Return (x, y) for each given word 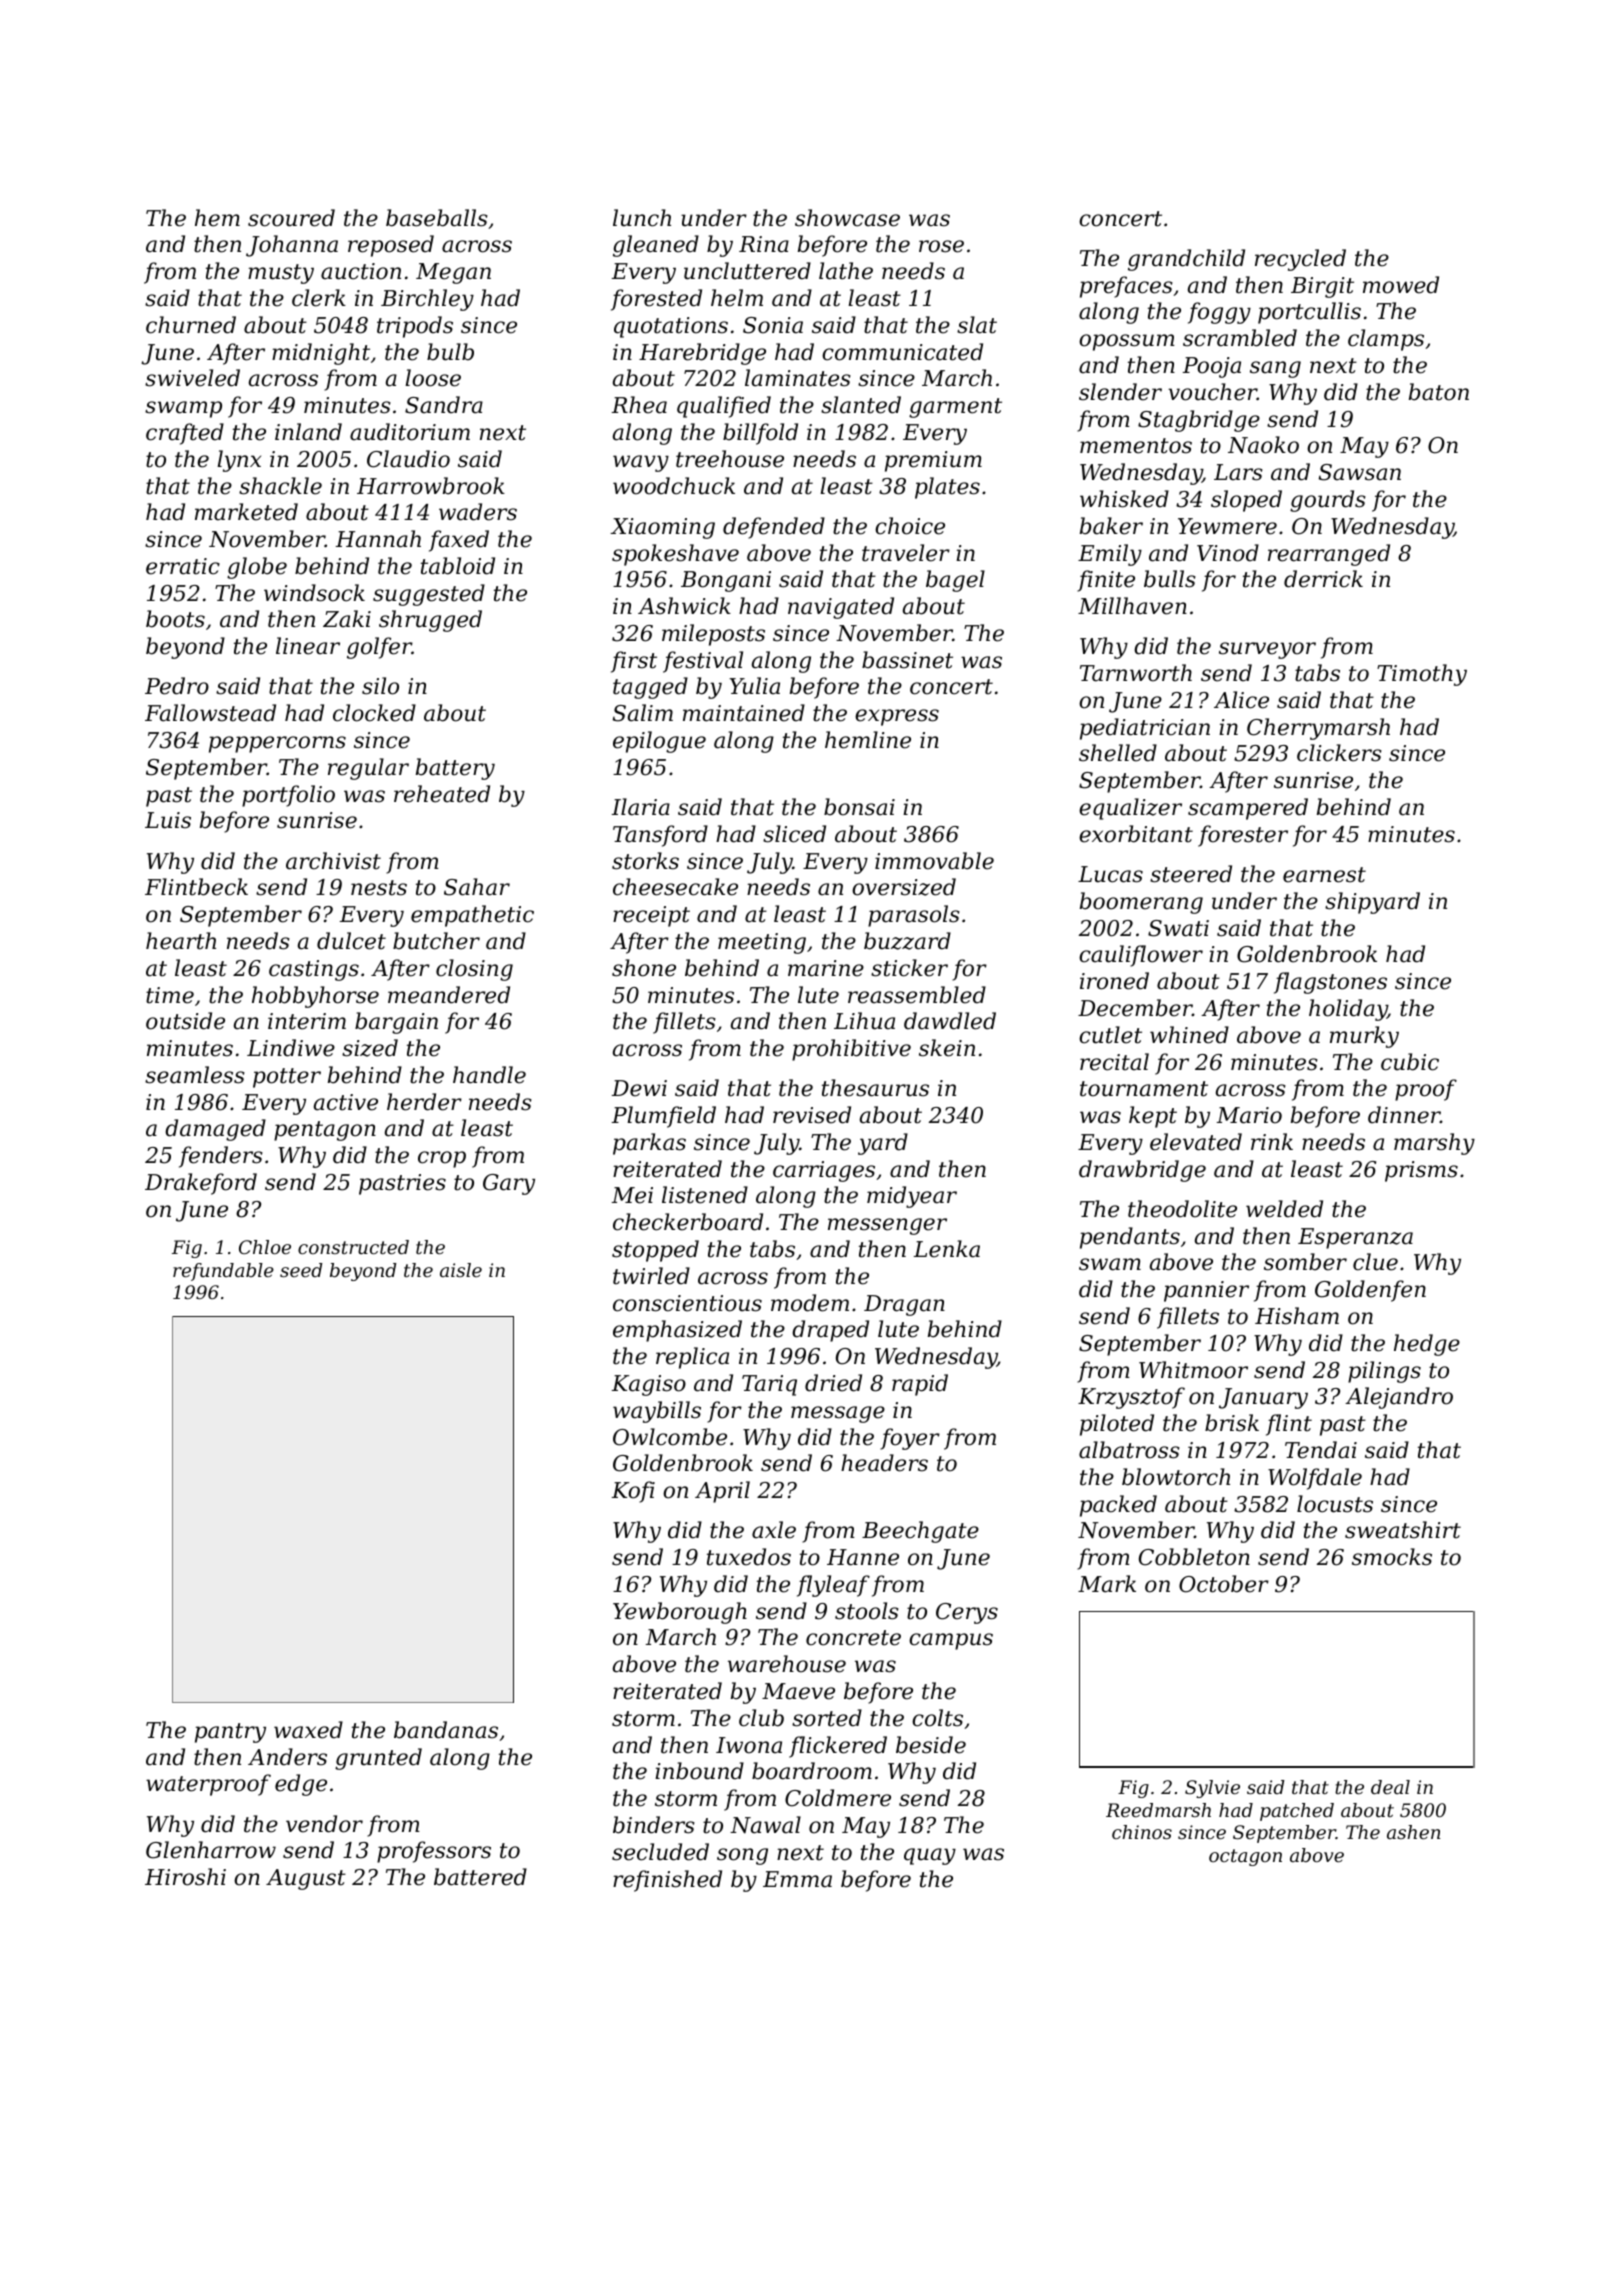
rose (941, 246)
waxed (308, 1730)
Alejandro (1399, 1398)
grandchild (1186, 260)
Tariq (769, 1385)
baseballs (437, 218)
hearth (181, 941)
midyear (912, 1197)
